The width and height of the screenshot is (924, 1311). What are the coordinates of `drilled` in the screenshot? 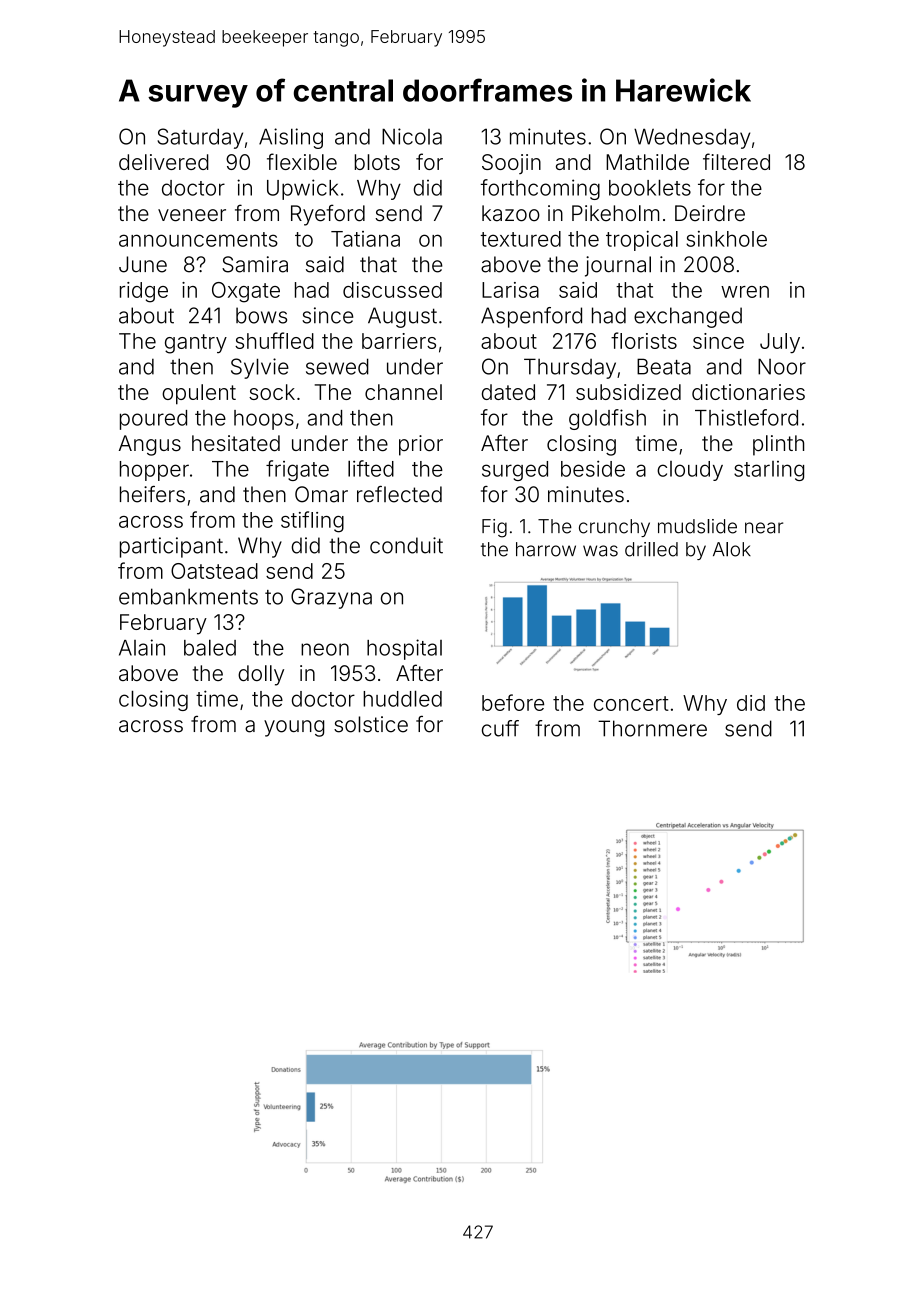 It's located at (651, 549).
